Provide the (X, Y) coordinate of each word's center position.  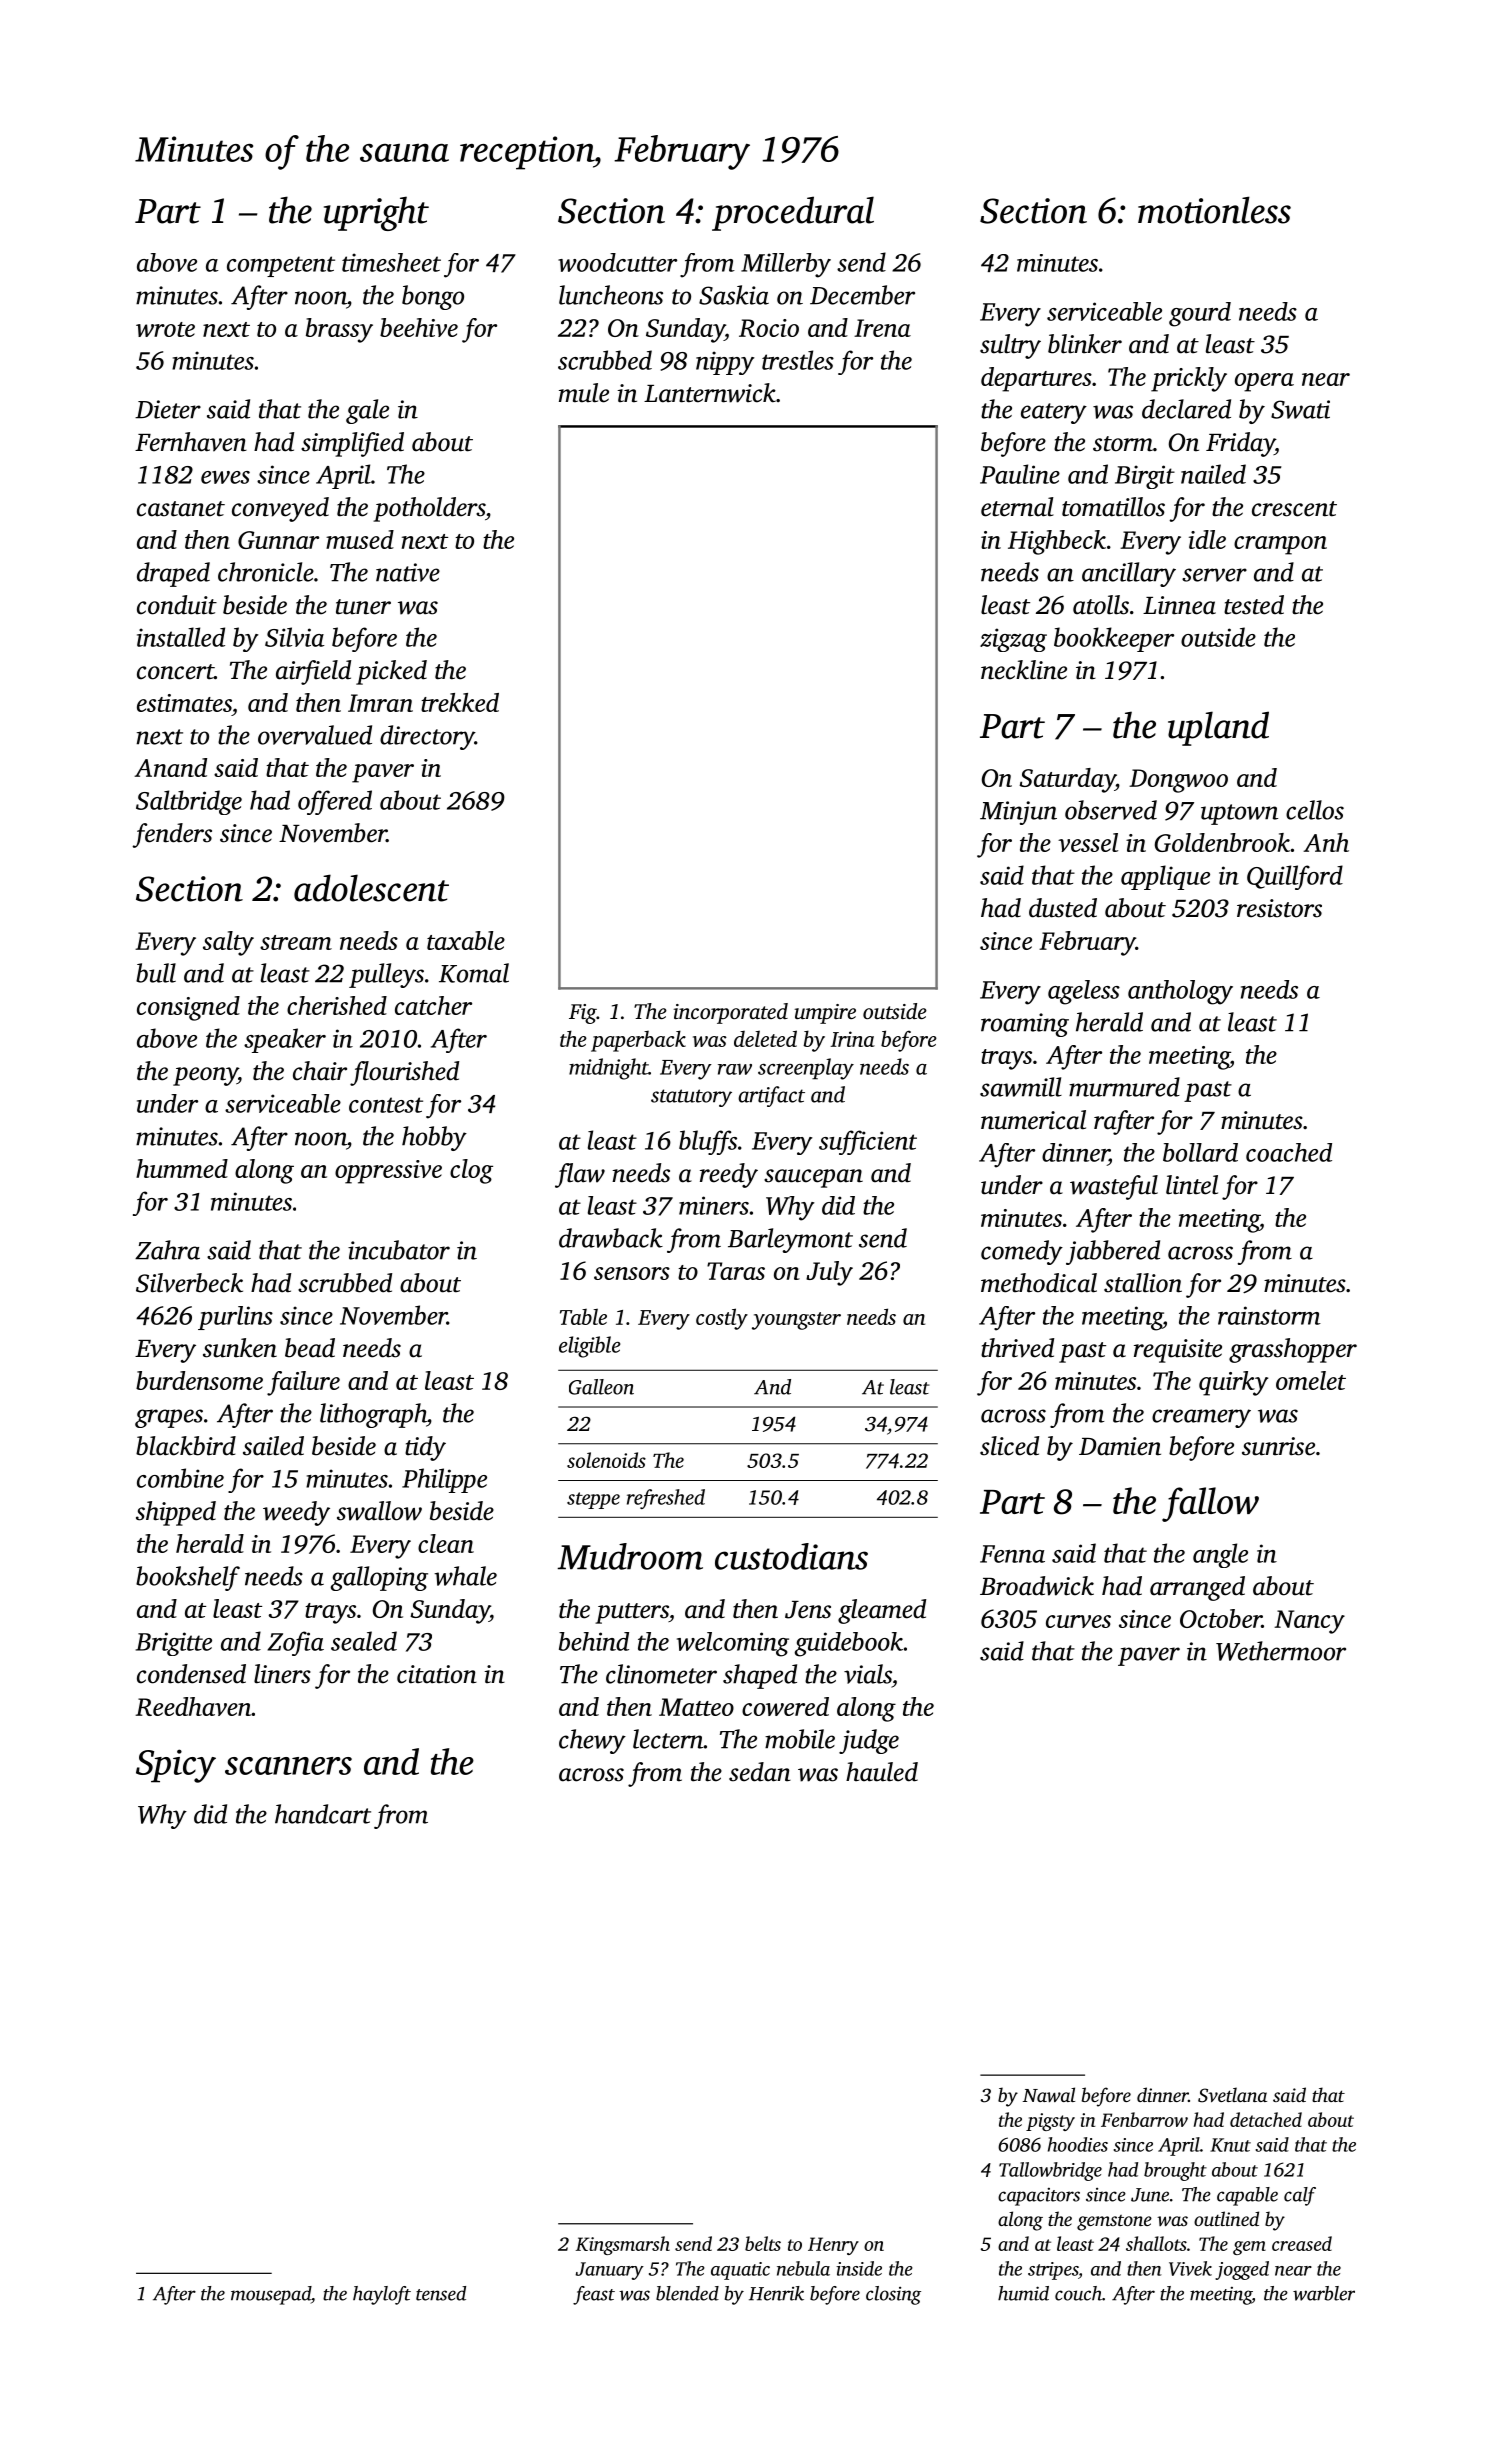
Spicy (176, 1766)
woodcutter (617, 262)
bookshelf (188, 1578)
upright (376, 213)
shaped (760, 1676)
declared (1186, 409)
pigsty (1050, 2122)
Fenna (1012, 1554)
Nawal (1049, 2094)
